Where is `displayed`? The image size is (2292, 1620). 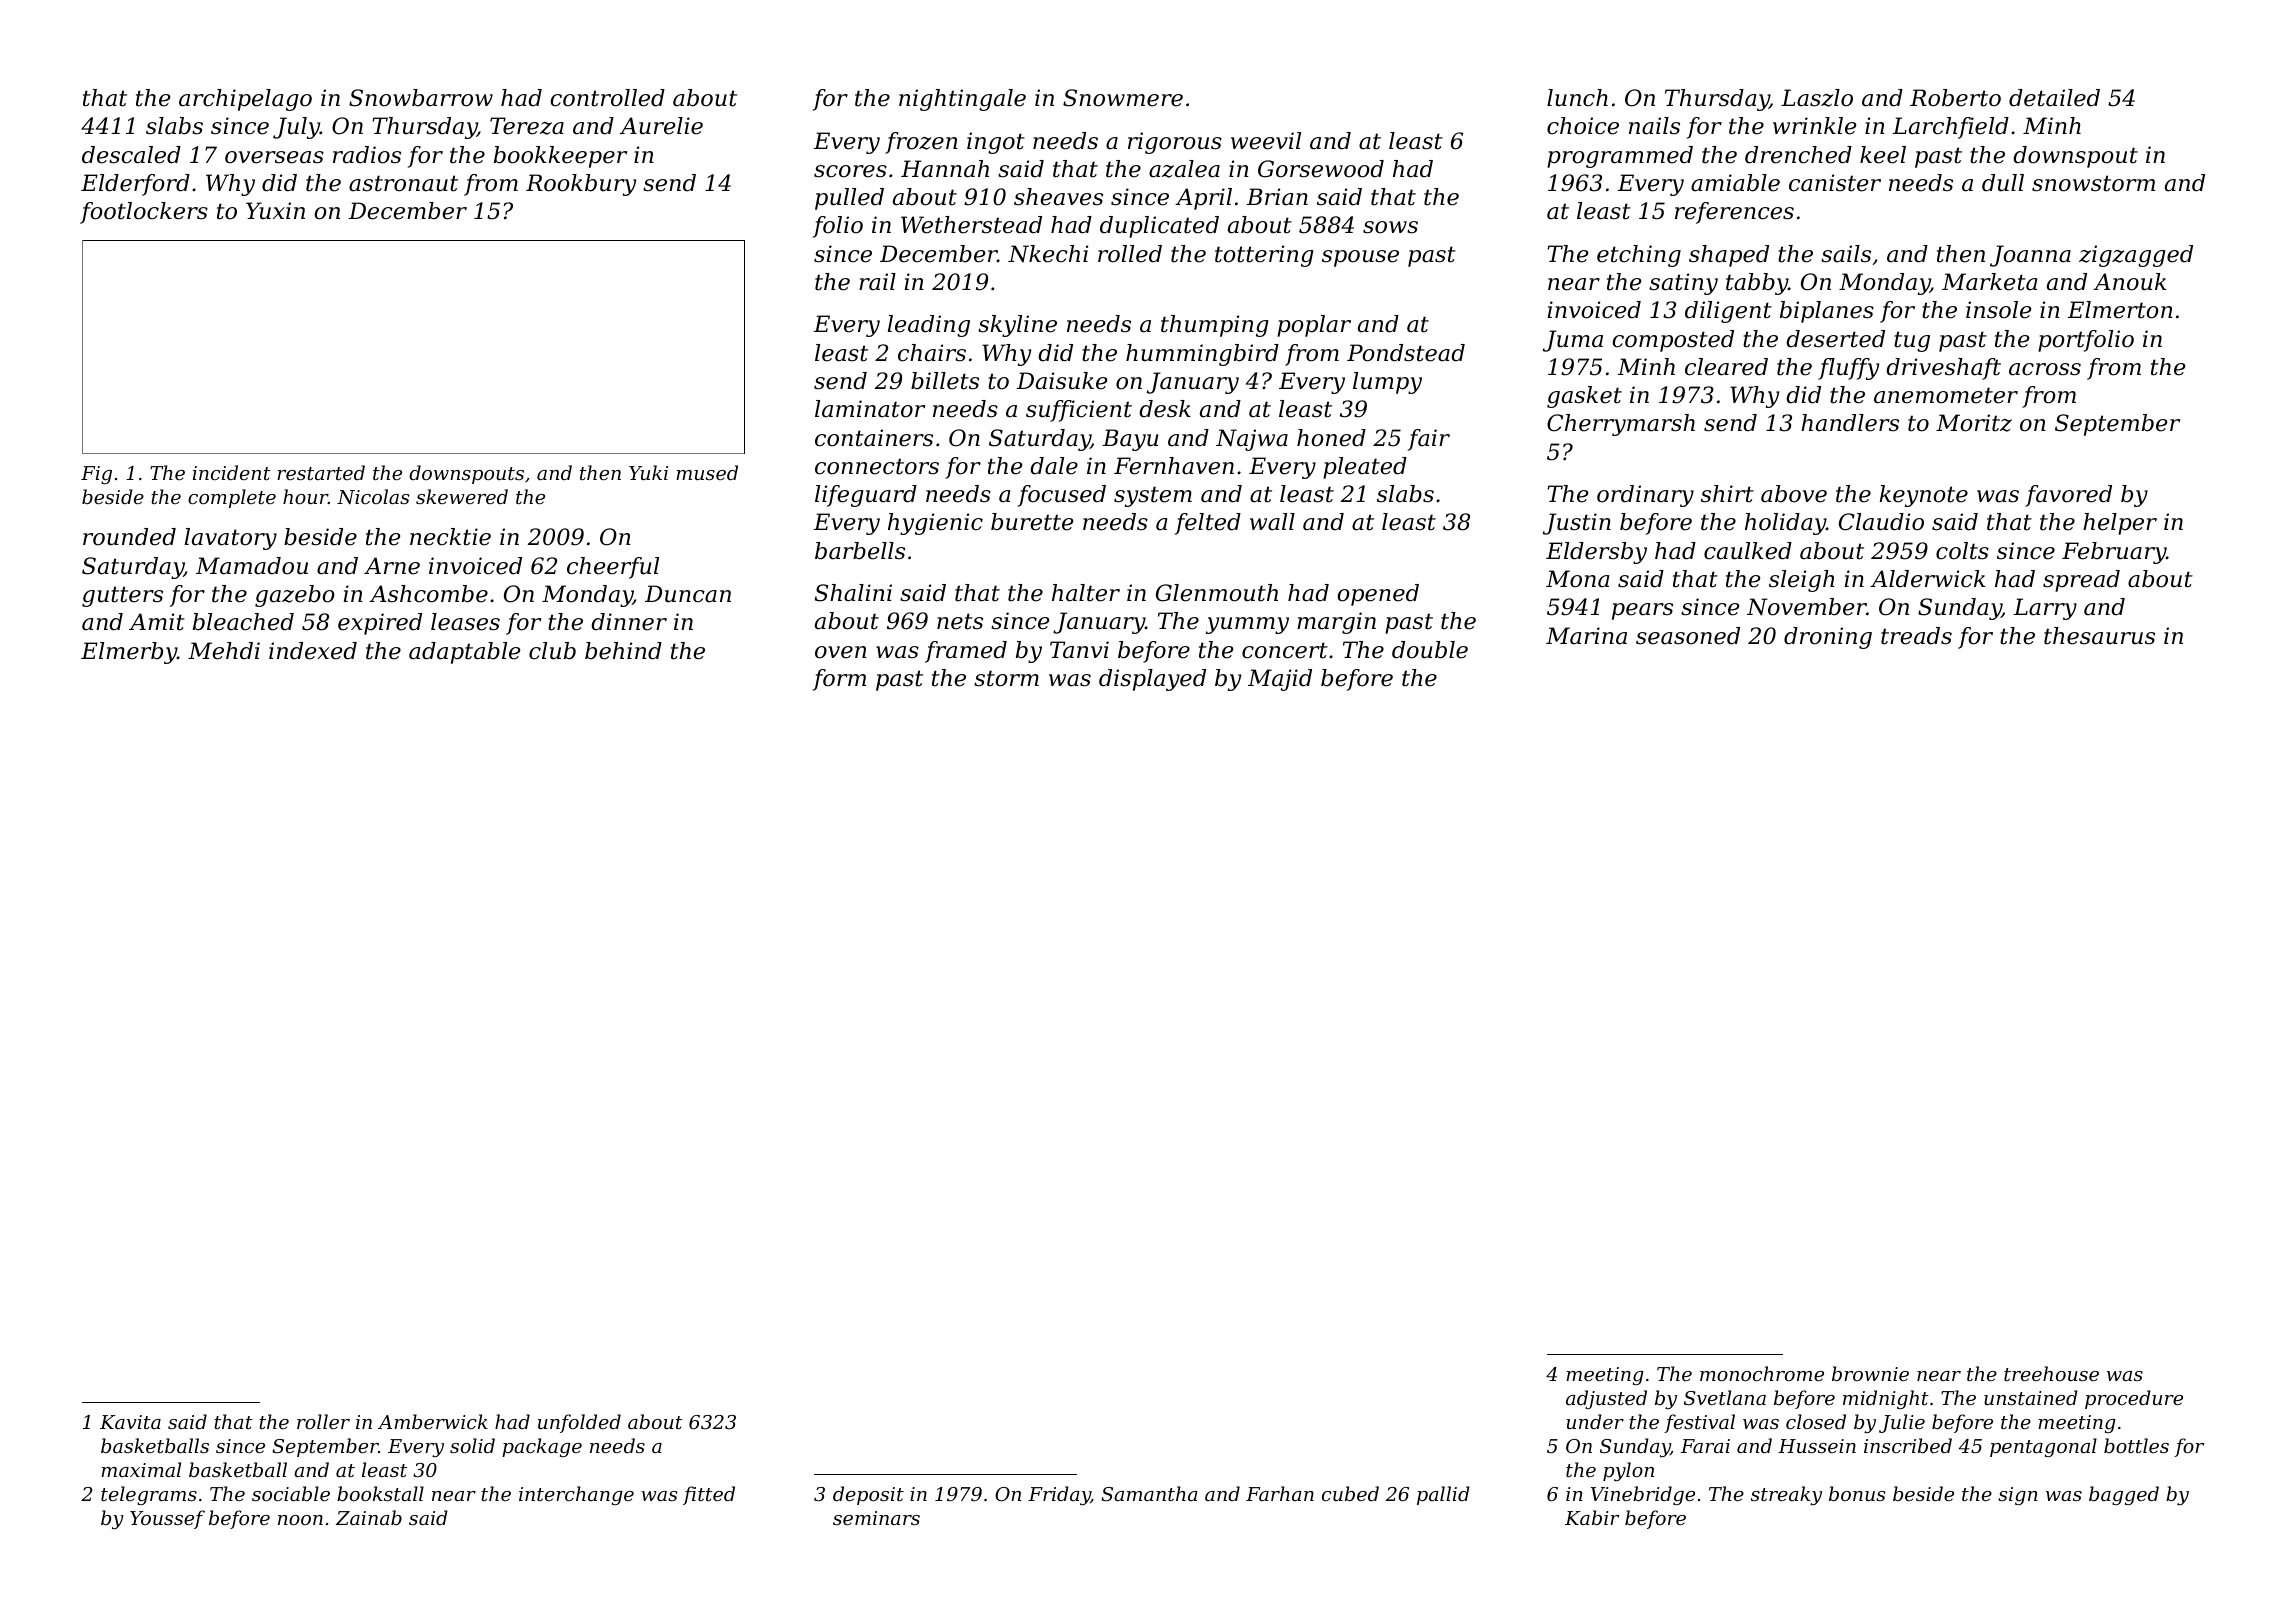 displayed is located at coordinates (1152, 680).
